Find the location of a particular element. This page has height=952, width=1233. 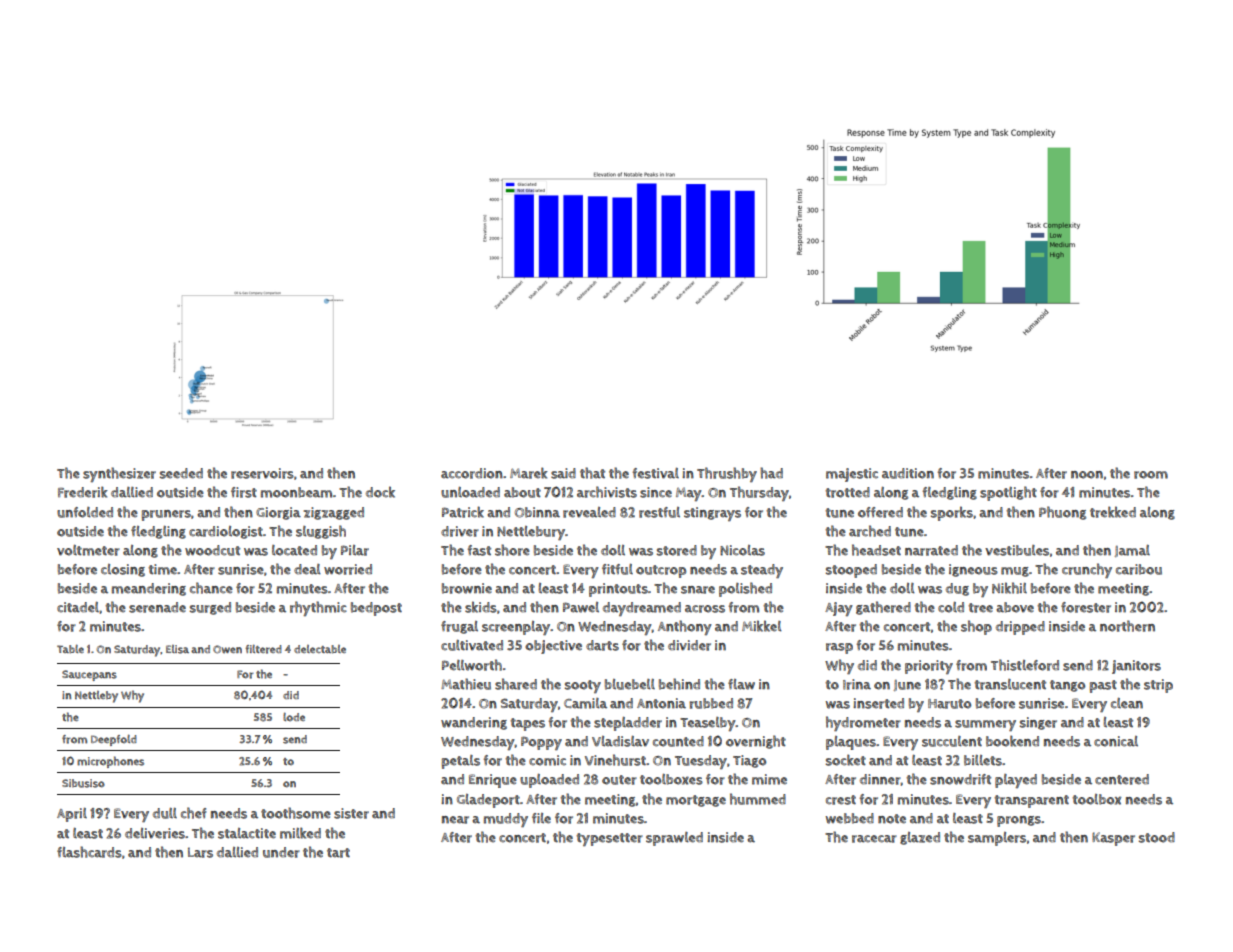

crunchy is located at coordinates (1087, 570).
